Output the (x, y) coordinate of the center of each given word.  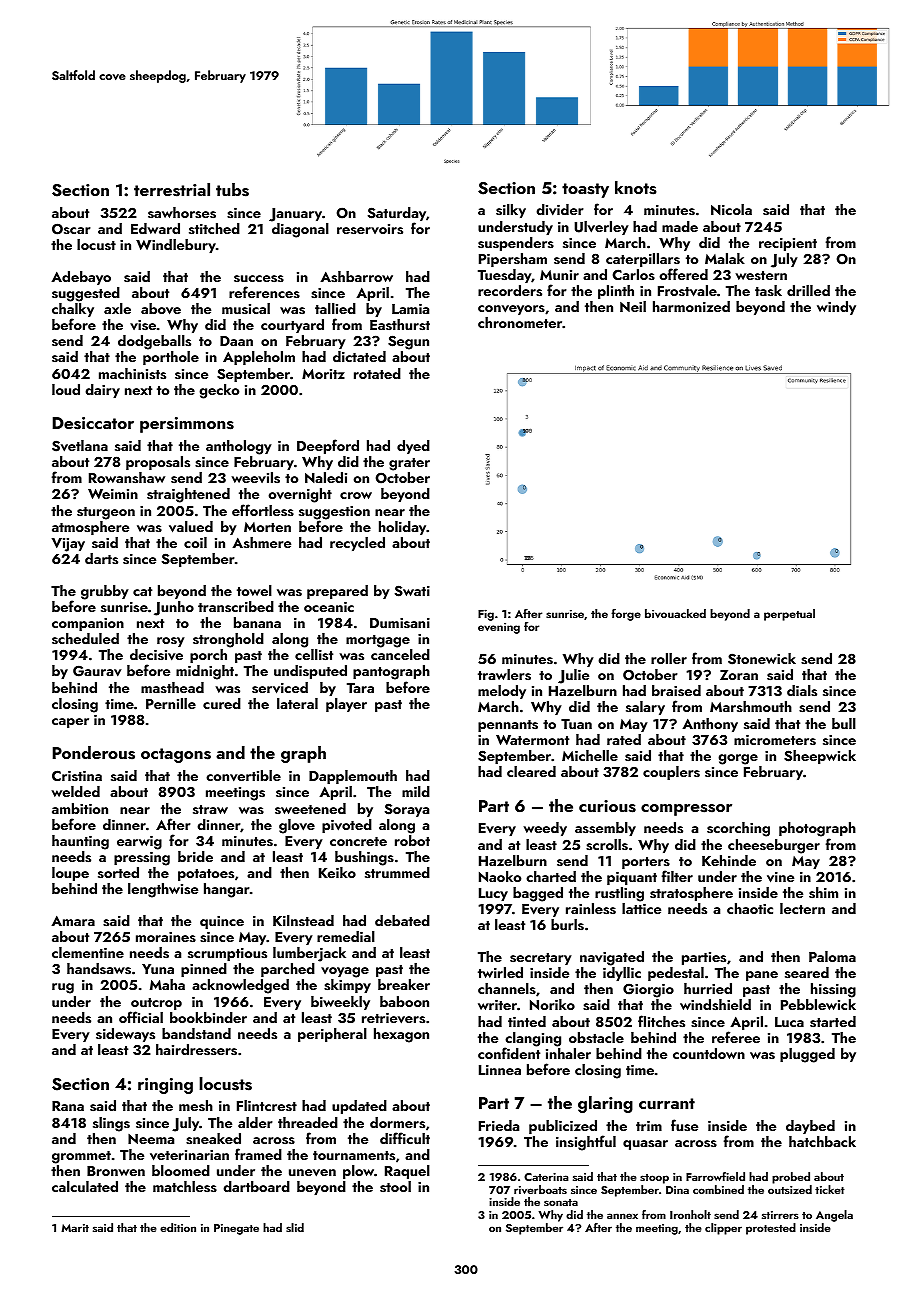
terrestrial (172, 190)
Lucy (493, 894)
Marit (75, 1228)
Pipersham (513, 260)
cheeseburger (774, 846)
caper (70, 723)
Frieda (499, 1125)
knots (636, 188)
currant (667, 1103)
